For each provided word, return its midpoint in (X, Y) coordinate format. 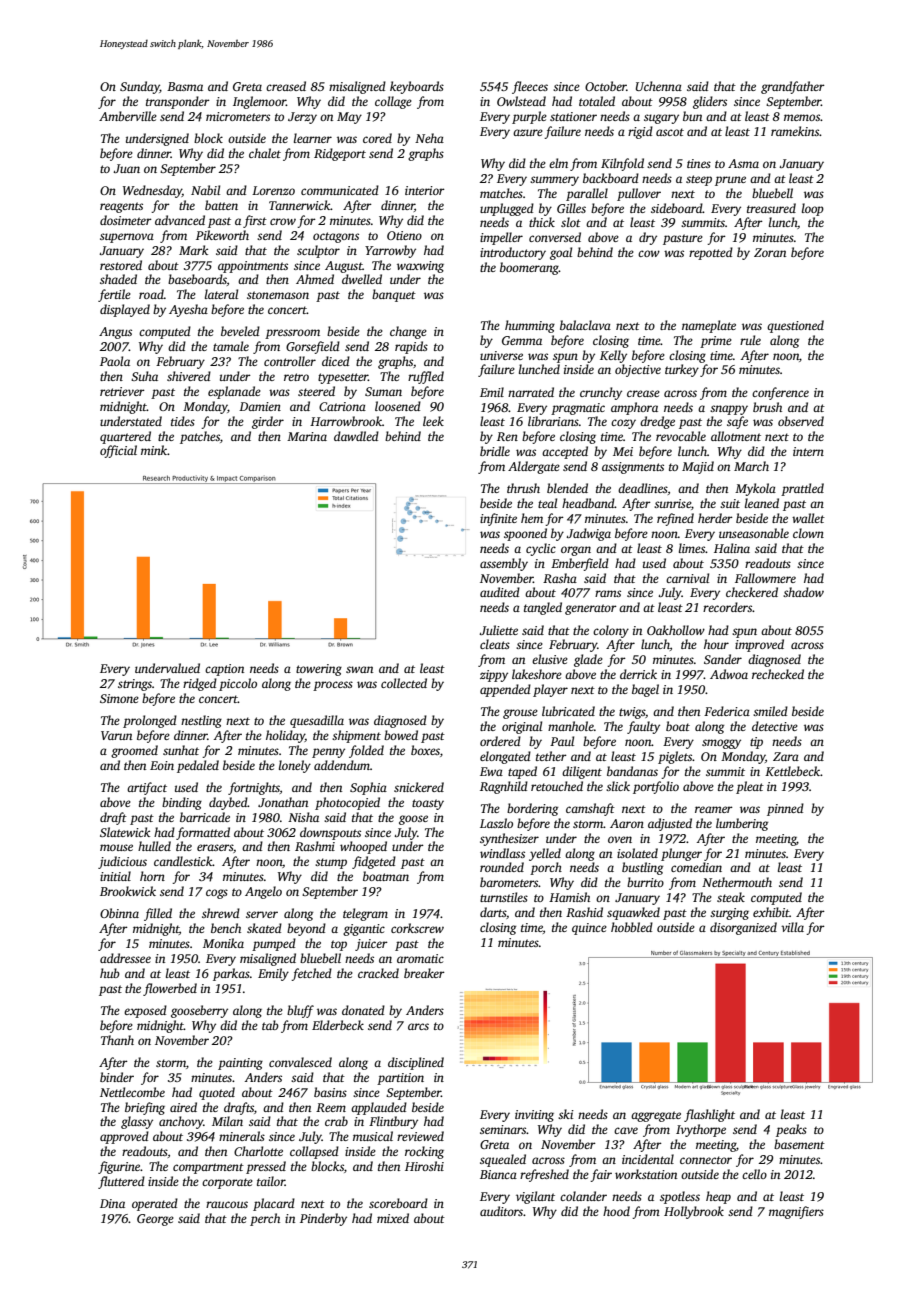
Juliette (498, 630)
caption (224, 670)
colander (583, 1196)
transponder (178, 102)
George (155, 1220)
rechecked (778, 674)
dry (648, 238)
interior (425, 190)
